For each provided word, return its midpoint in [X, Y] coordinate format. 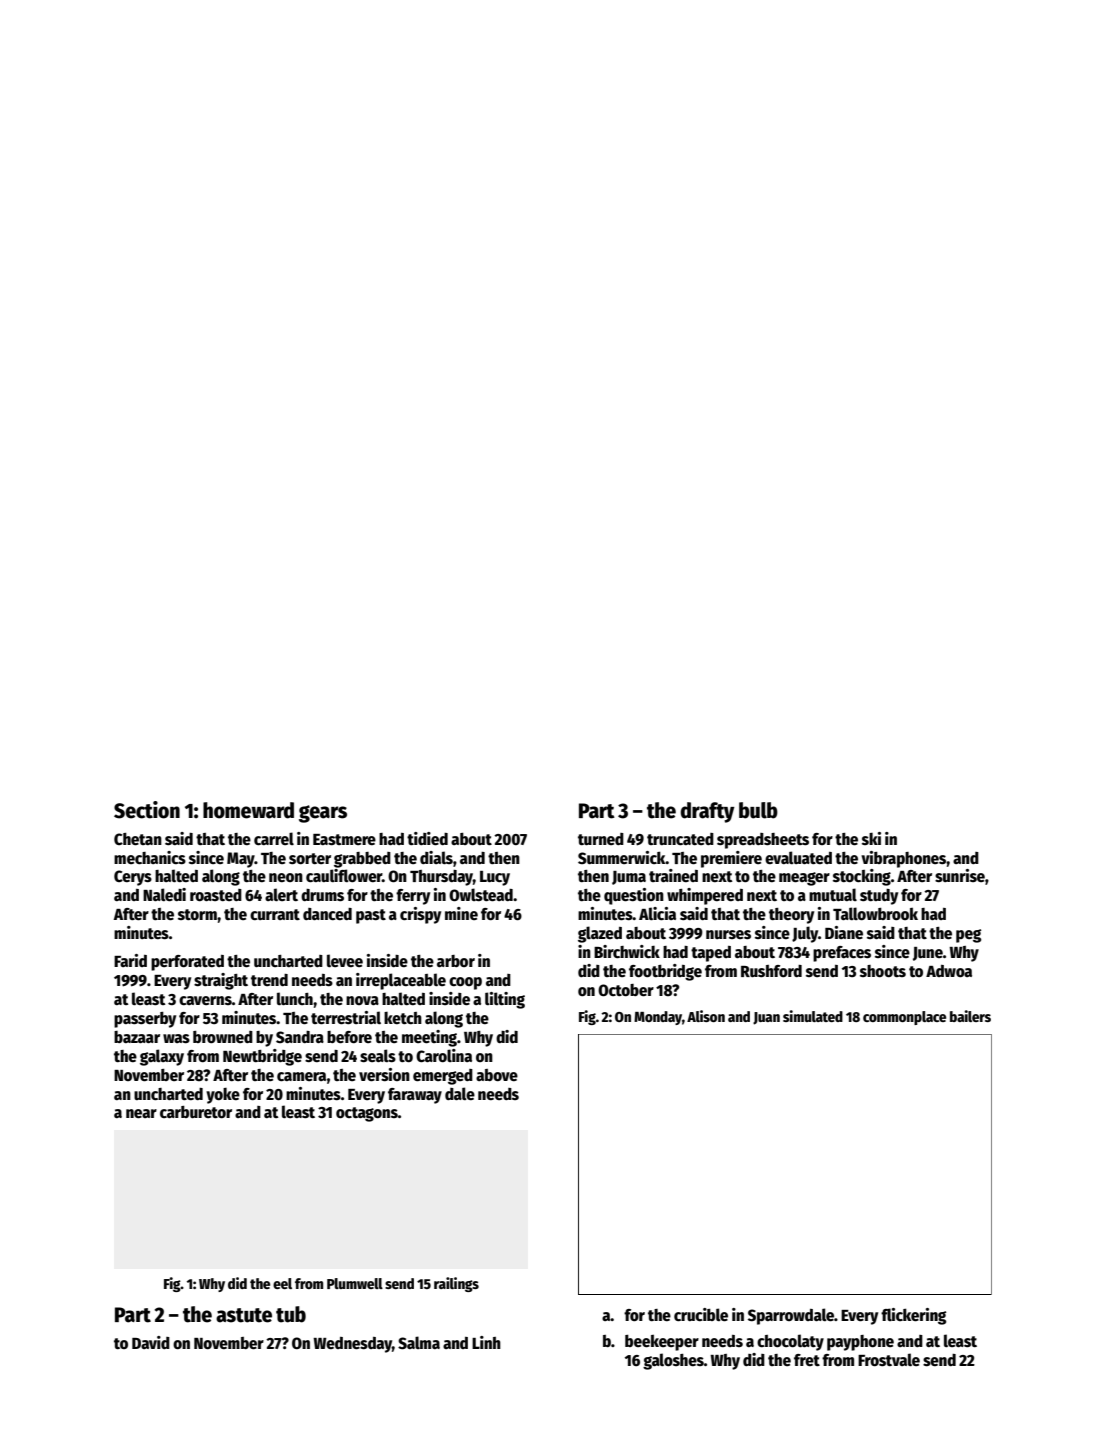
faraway [415, 1096]
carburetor [196, 1112]
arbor [456, 961]
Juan [766, 1018]
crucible [701, 1315]
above [497, 1075]
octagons [367, 1114]
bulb [758, 810]
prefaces [842, 954]
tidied [427, 839]
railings [456, 1284]
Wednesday [352, 1345]
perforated [187, 963]
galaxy [162, 1057]
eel [282, 1283]
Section [147, 810]
